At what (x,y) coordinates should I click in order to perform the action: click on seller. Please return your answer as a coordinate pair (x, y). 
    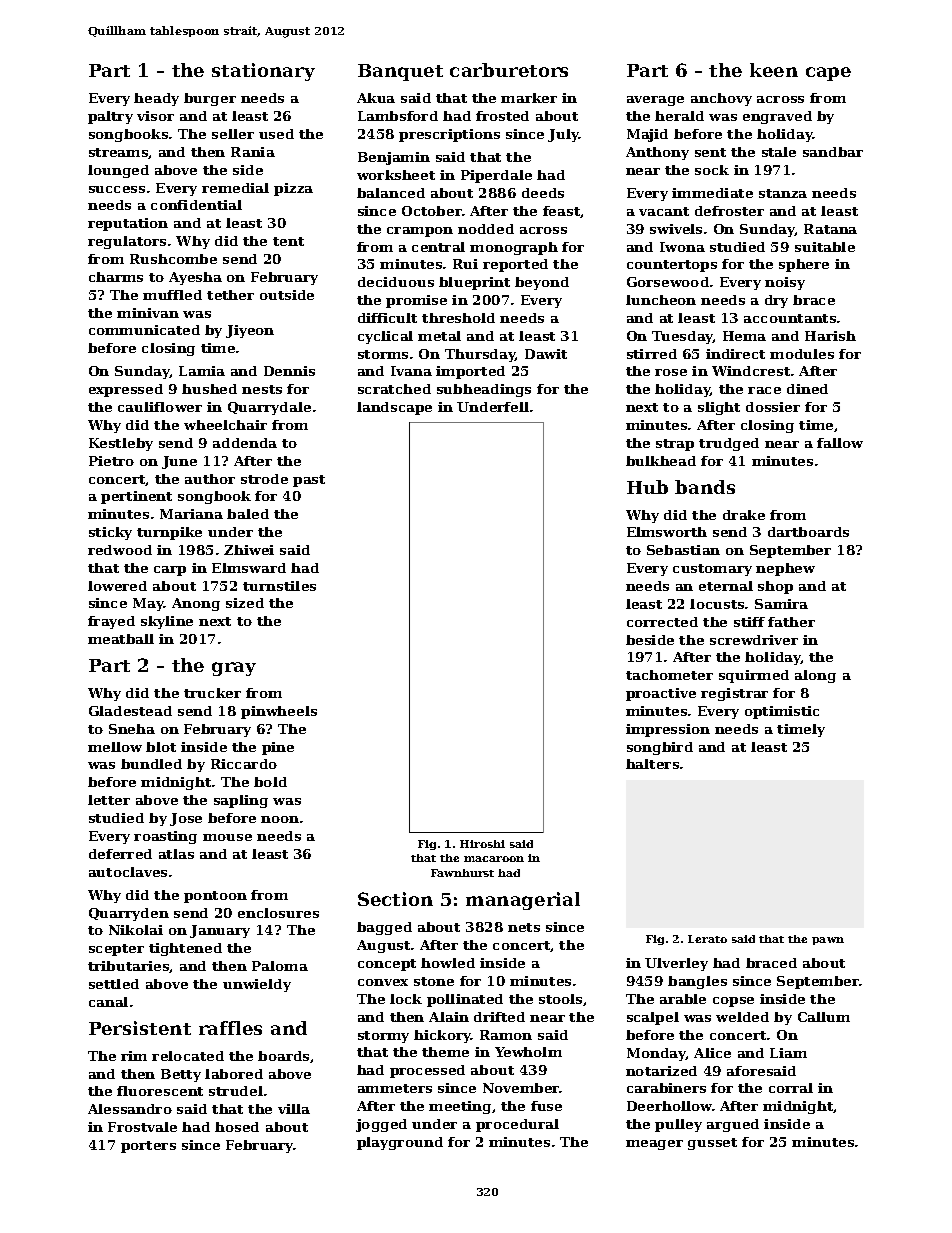
    Looking at the image, I should click on (233, 134).
